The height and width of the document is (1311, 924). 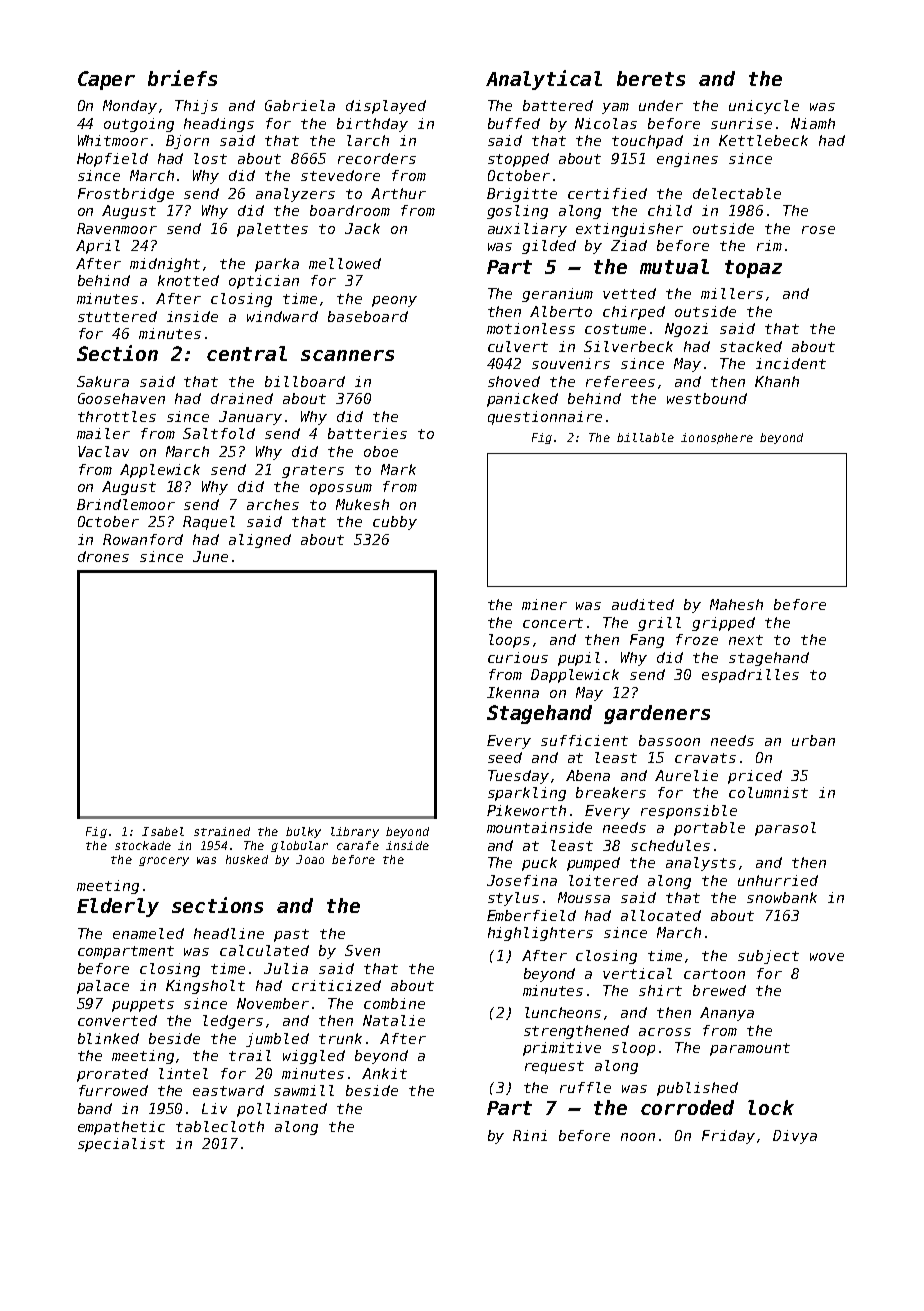 What do you see at coordinates (219, 125) in the document?
I see `headings` at bounding box center [219, 125].
